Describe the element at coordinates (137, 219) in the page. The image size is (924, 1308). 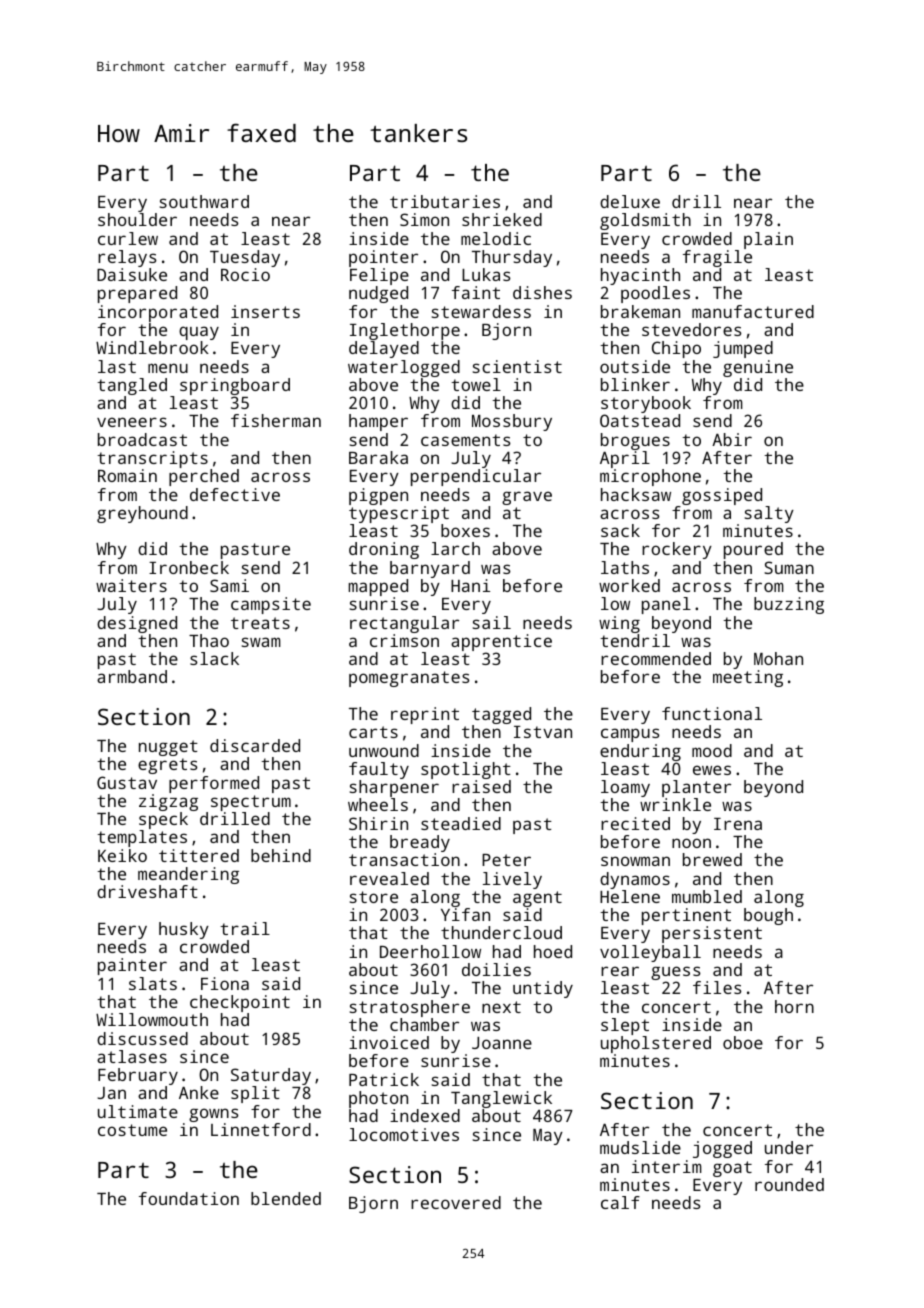
I see `shoulder` at that location.
